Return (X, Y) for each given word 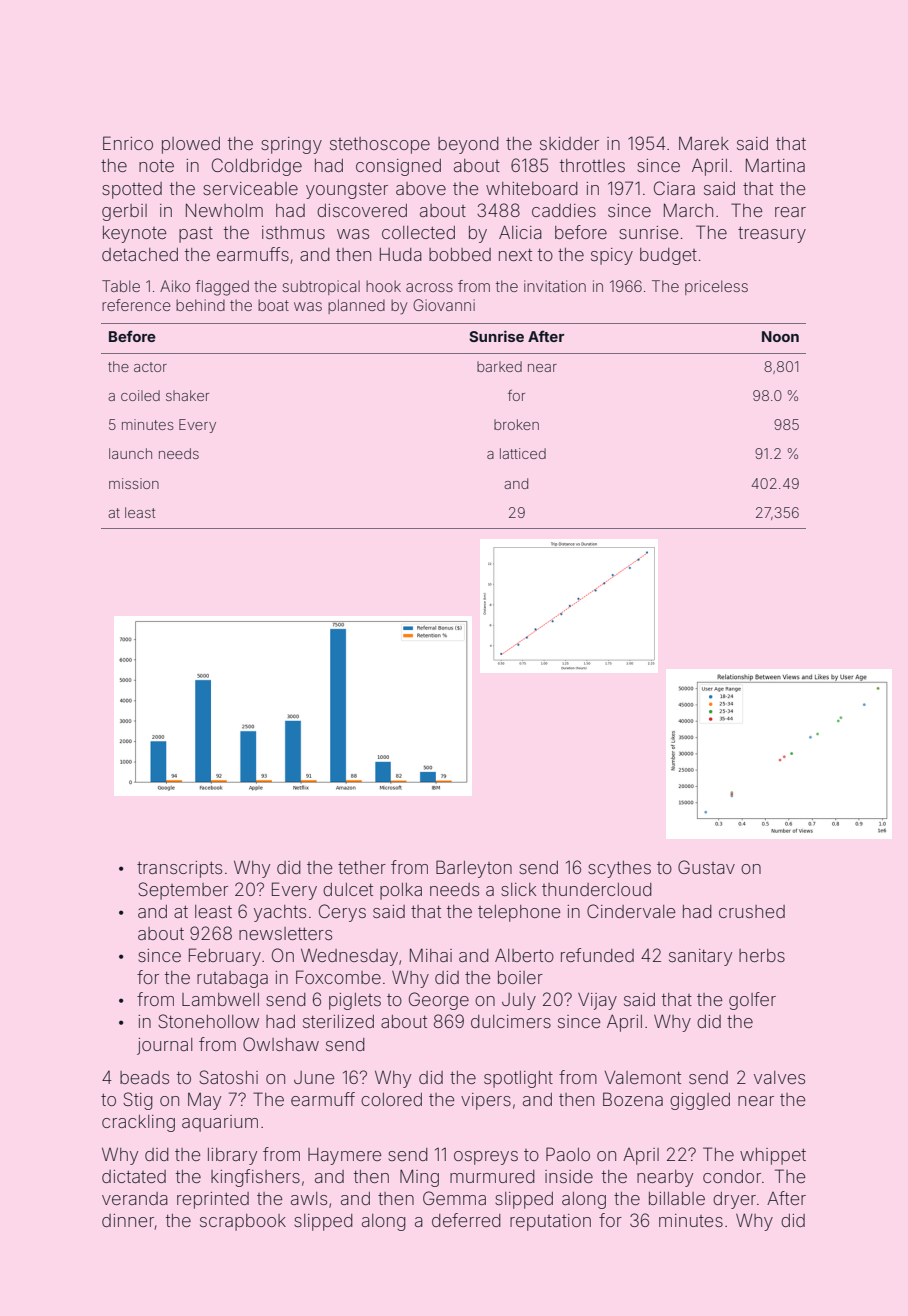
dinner (128, 1220)
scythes (619, 869)
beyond (468, 145)
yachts (280, 913)
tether (362, 867)
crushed (752, 911)
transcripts (179, 869)
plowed (191, 145)
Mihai (431, 955)
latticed (523, 453)
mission (134, 483)
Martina (775, 165)
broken (516, 424)
